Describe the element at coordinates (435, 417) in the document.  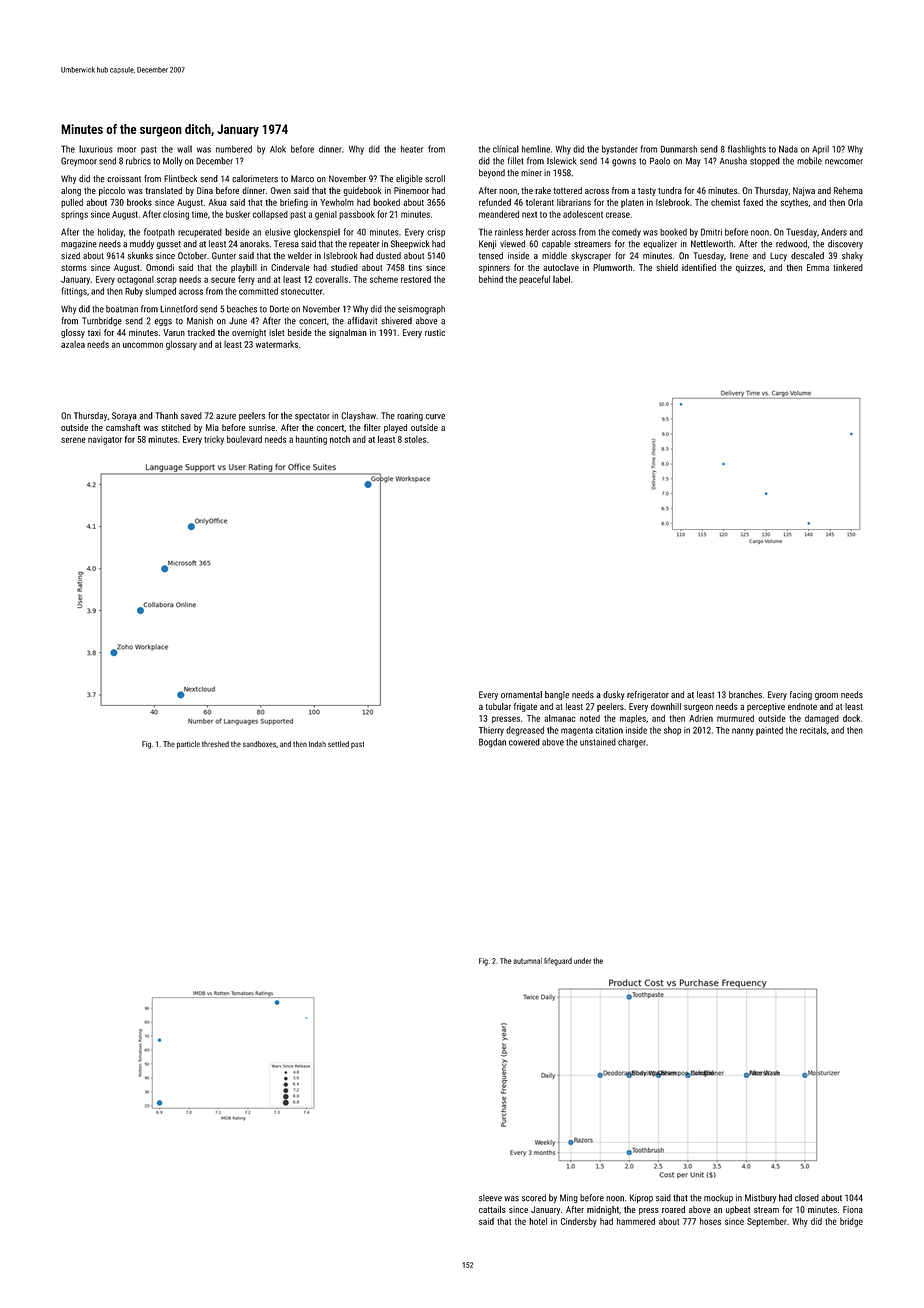
I see `curve` at that location.
